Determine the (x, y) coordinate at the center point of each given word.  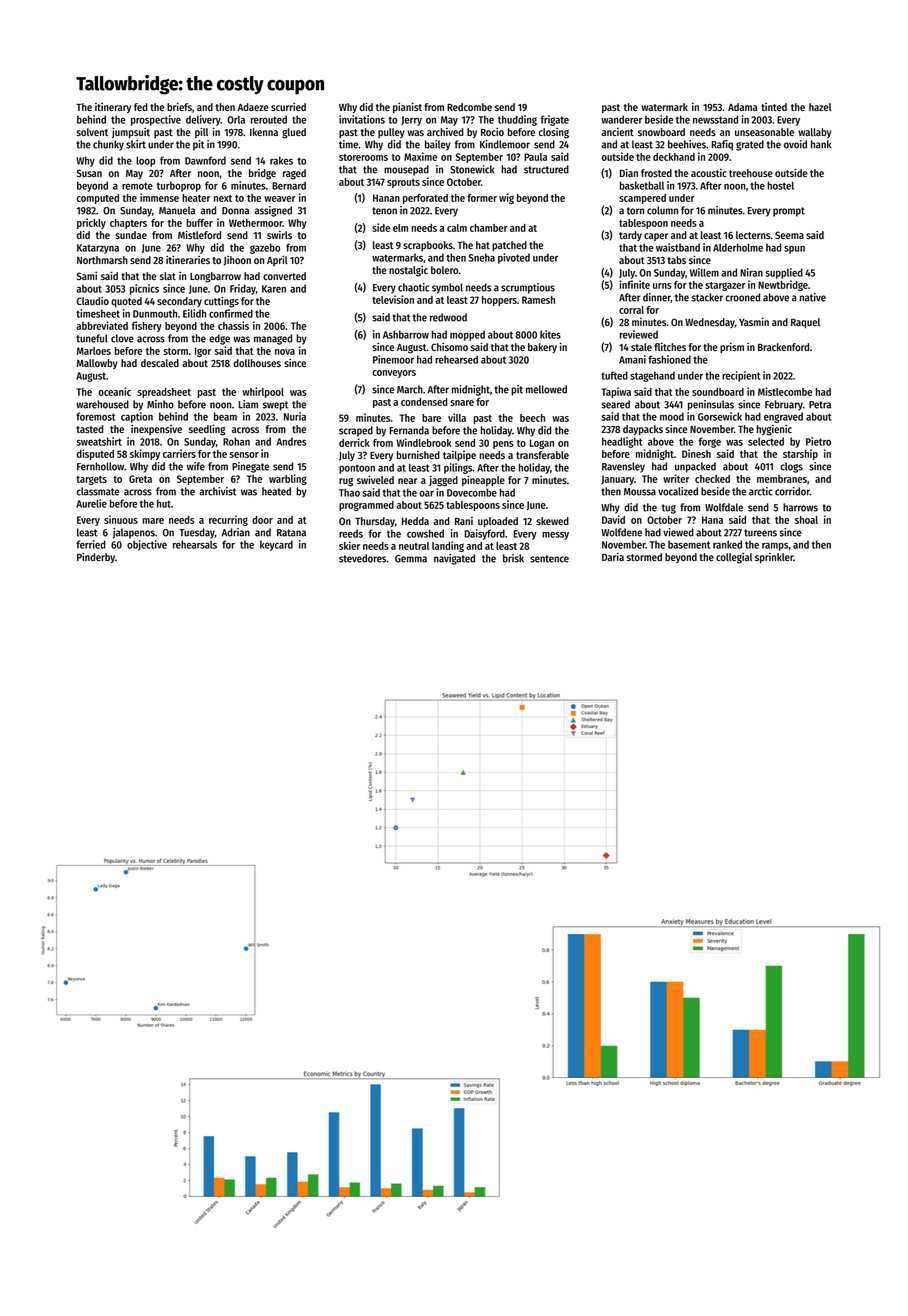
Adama (743, 107)
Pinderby (96, 557)
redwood (448, 317)
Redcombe (469, 107)
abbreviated (102, 325)
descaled (160, 363)
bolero (444, 270)
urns (662, 286)
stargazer (725, 286)
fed (141, 107)
